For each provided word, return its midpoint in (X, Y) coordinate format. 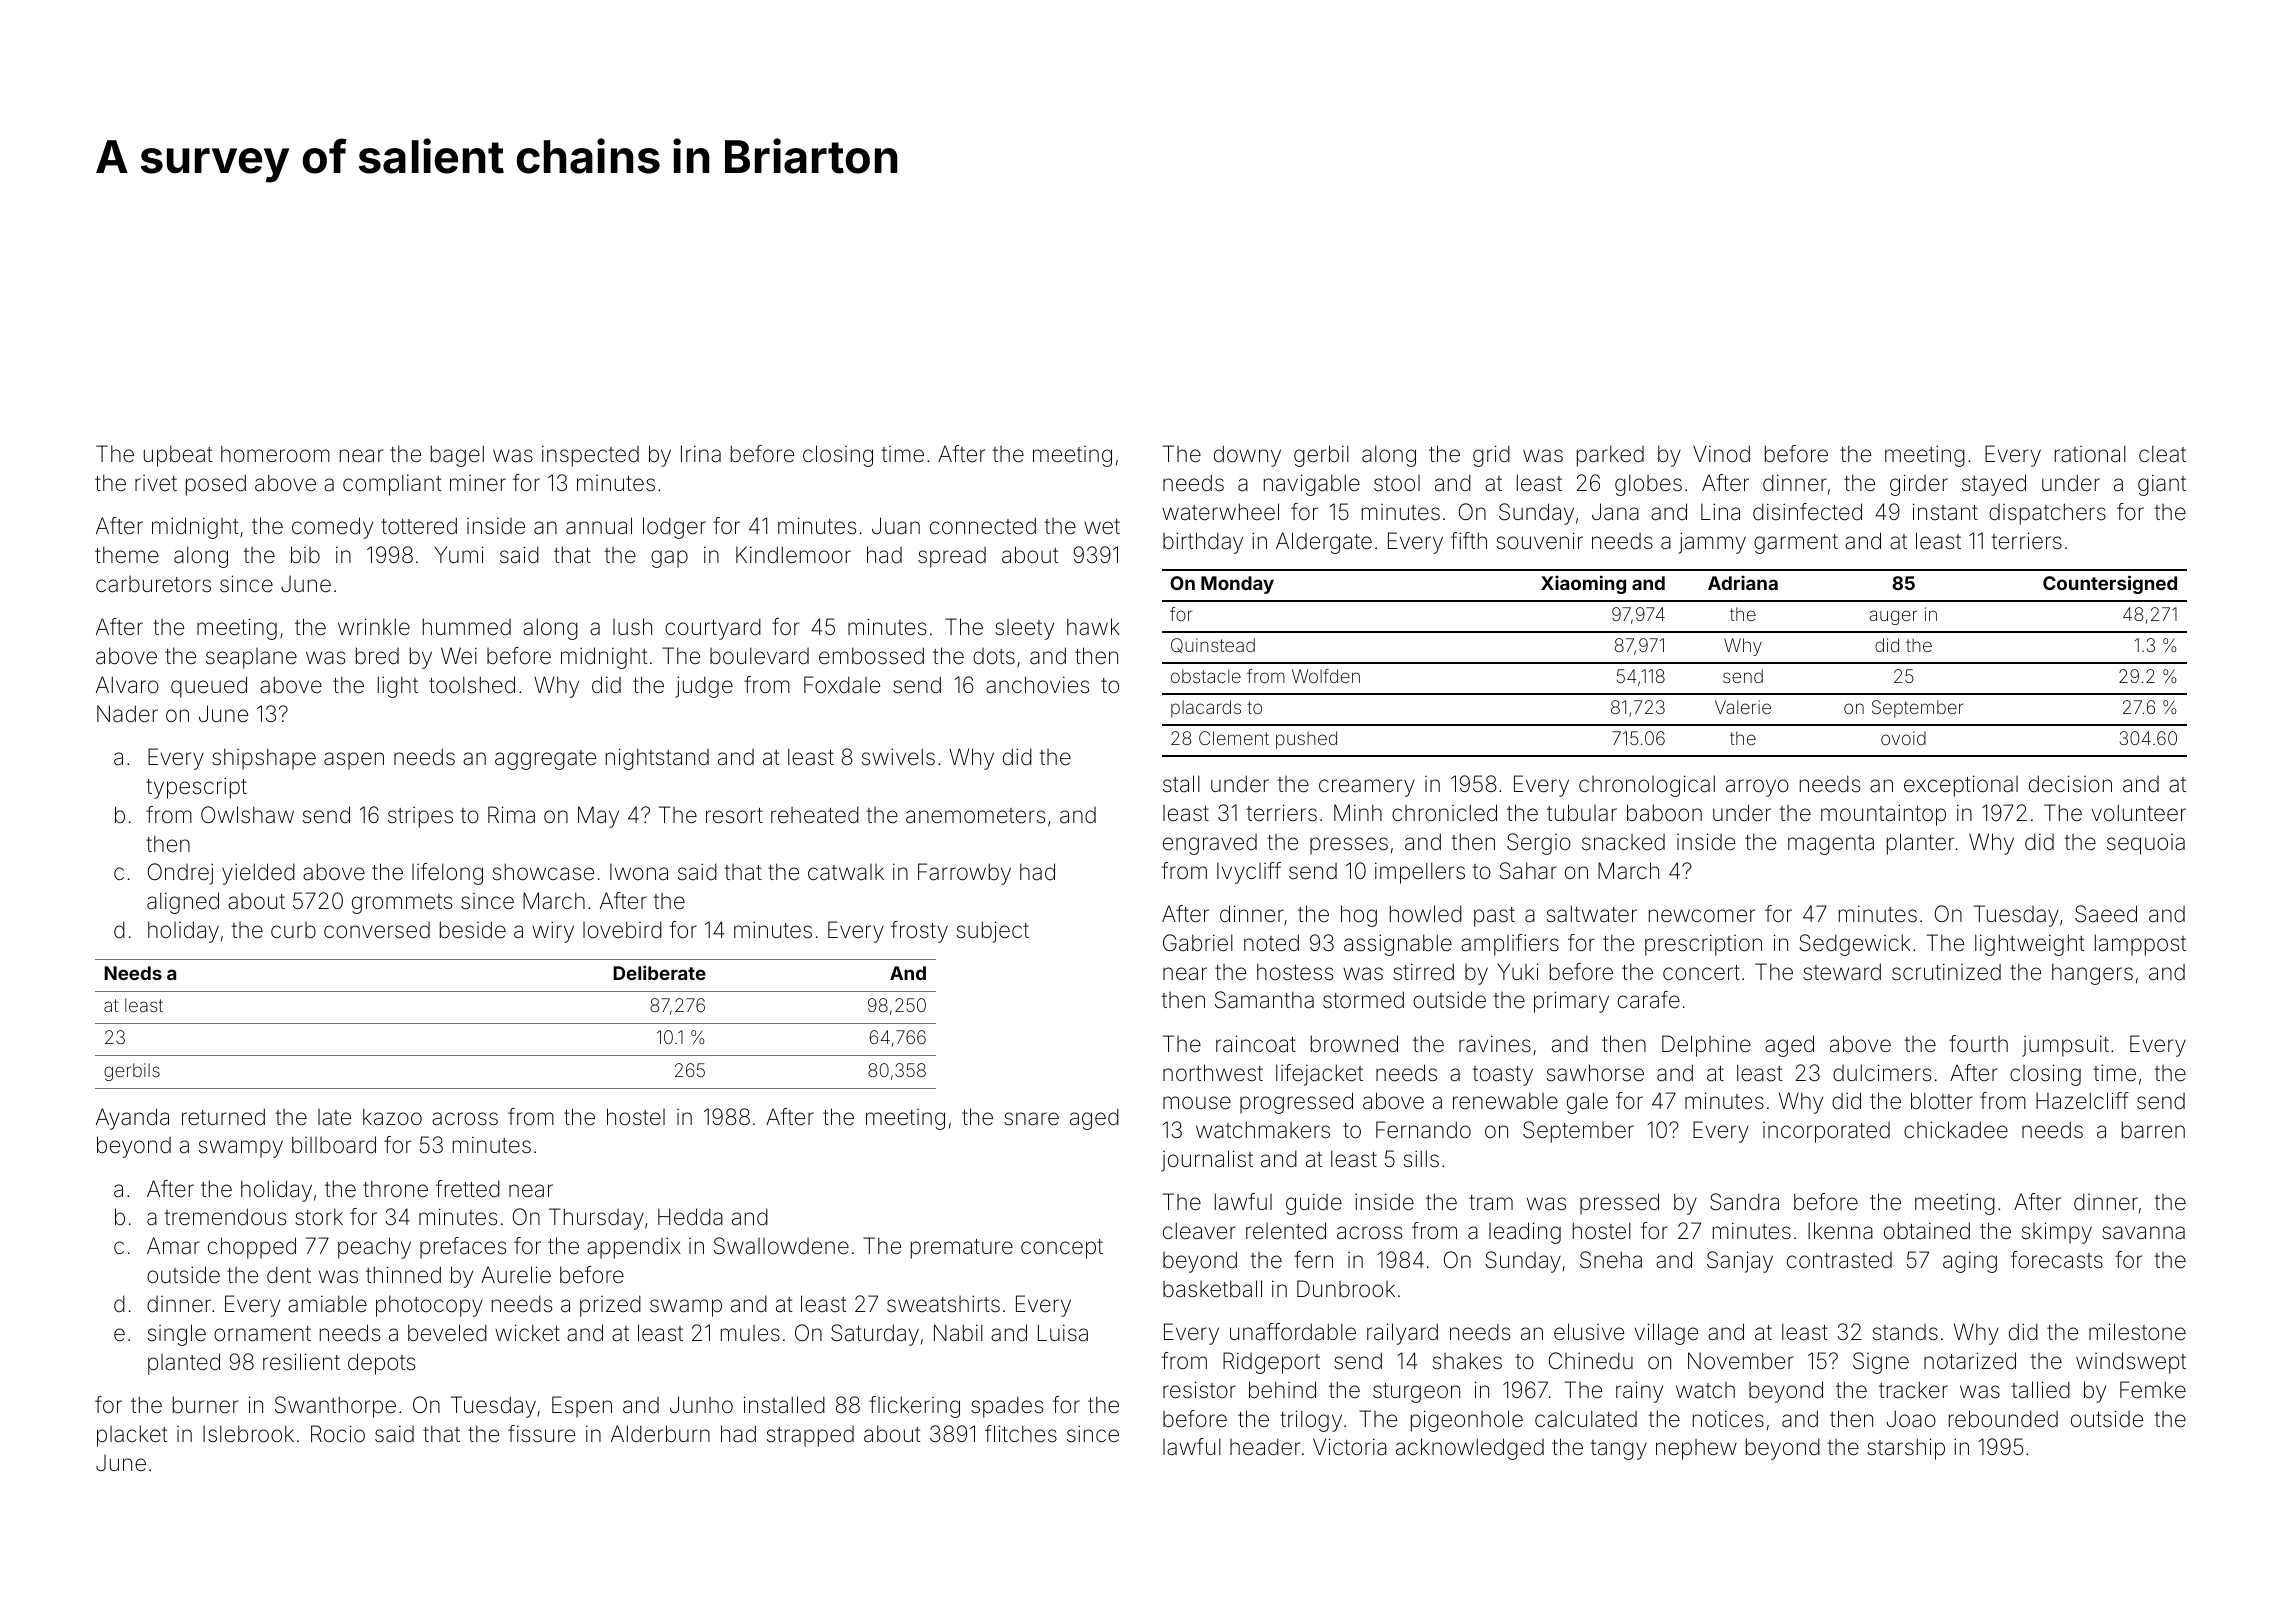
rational (2090, 454)
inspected (590, 456)
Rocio (338, 1434)
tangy (1619, 1450)
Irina (701, 454)
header (1265, 1447)
